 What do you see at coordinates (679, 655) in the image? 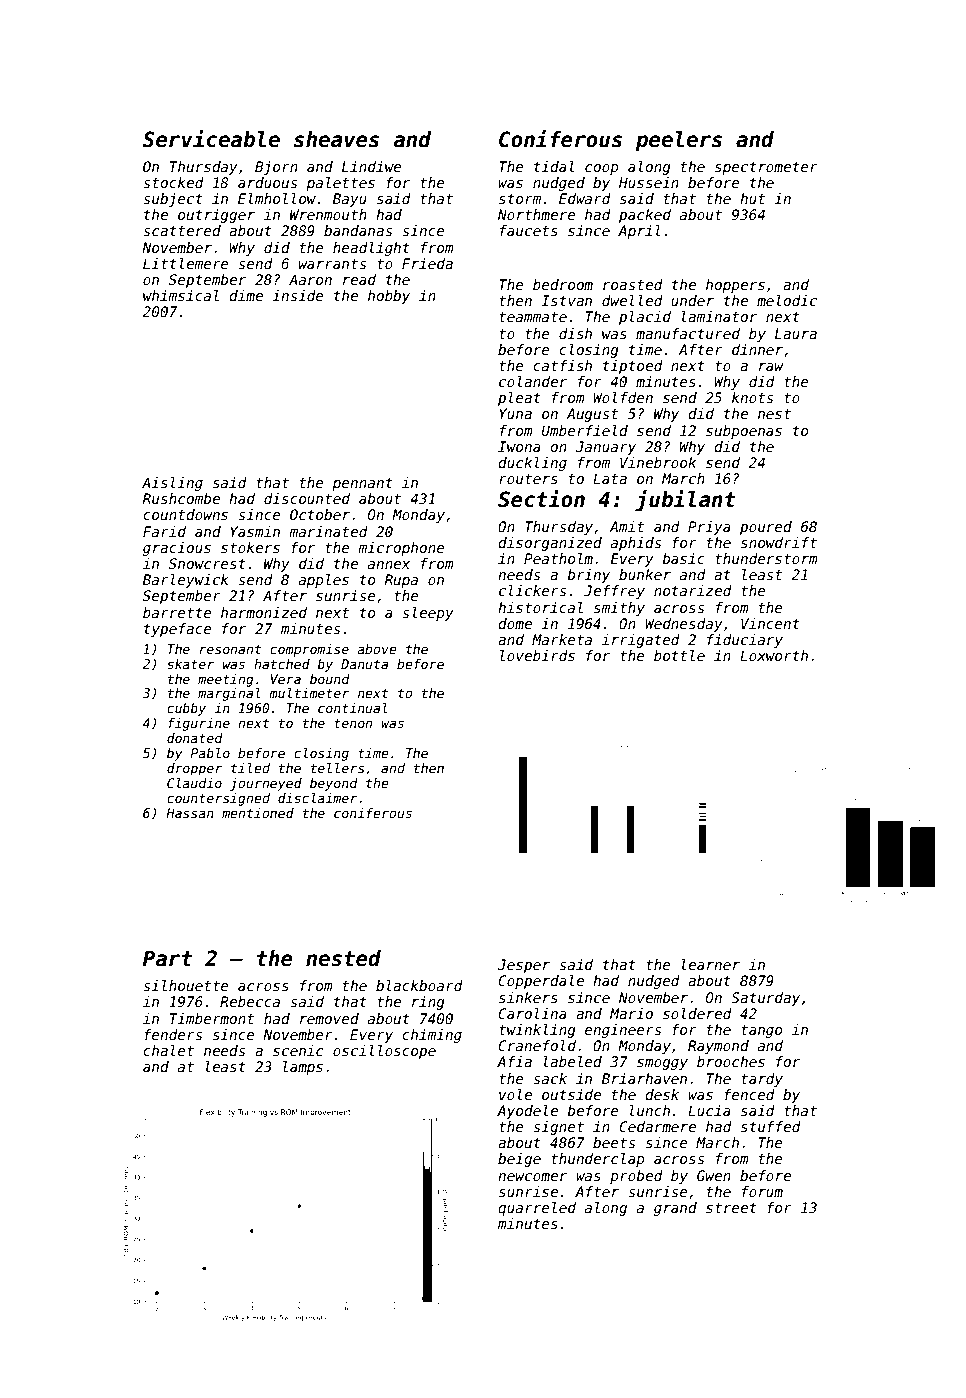
I see `bottle` at bounding box center [679, 655].
